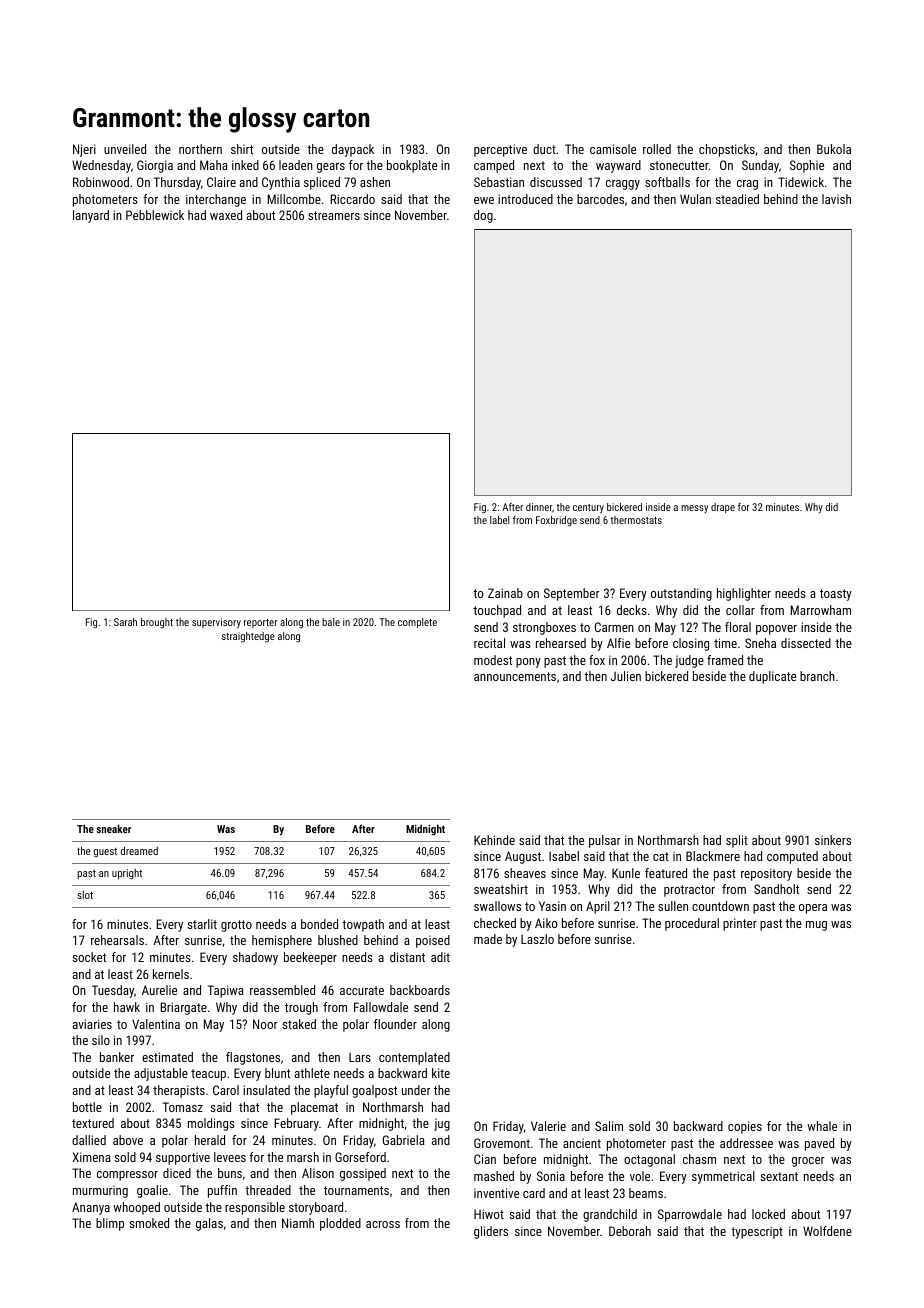 Image resolution: width=924 pixels, height=1308 pixels. Describe the element at coordinates (499, 520) in the screenshot. I see `label` at that location.
